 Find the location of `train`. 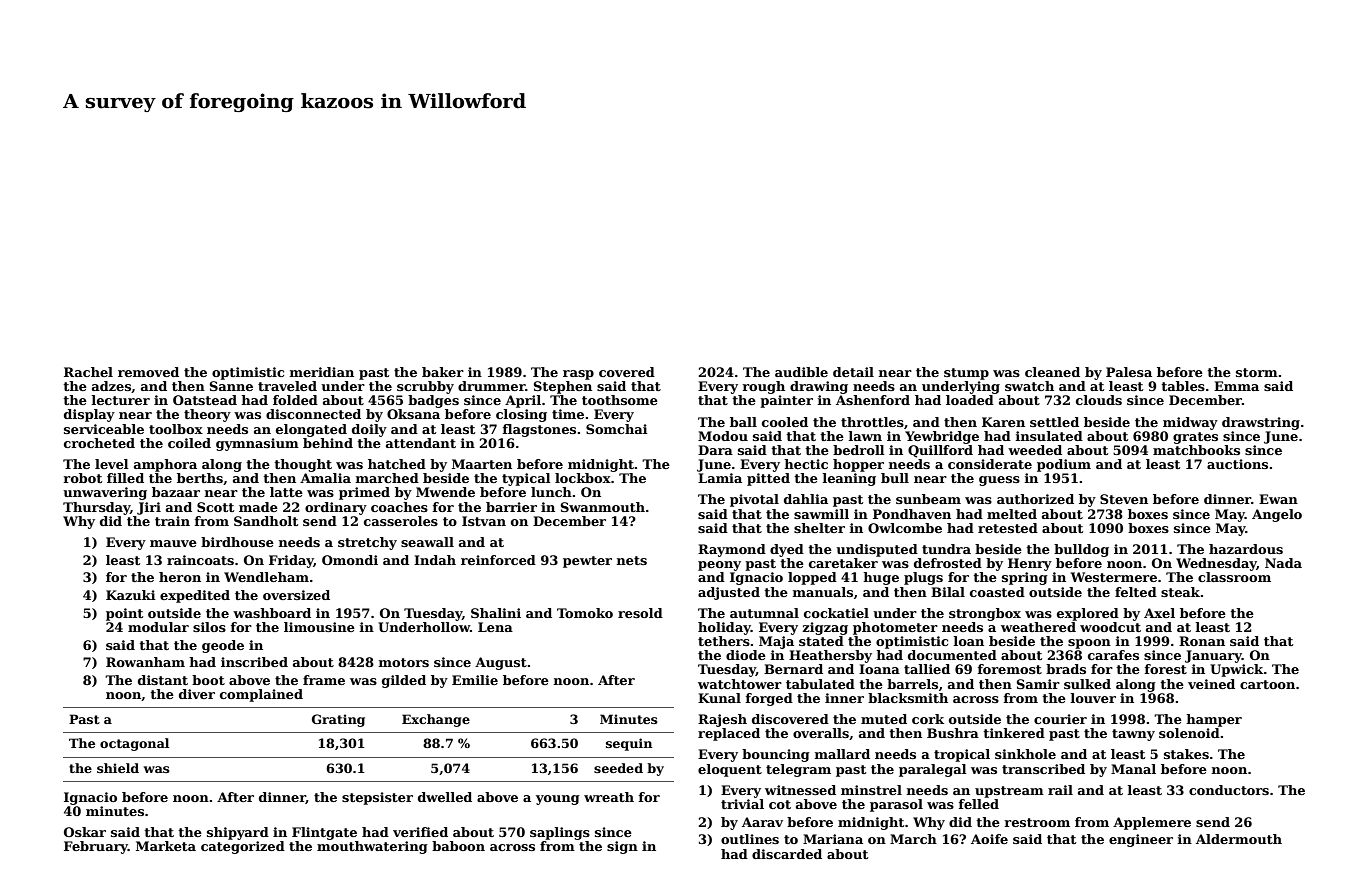

train is located at coordinates (172, 521).
